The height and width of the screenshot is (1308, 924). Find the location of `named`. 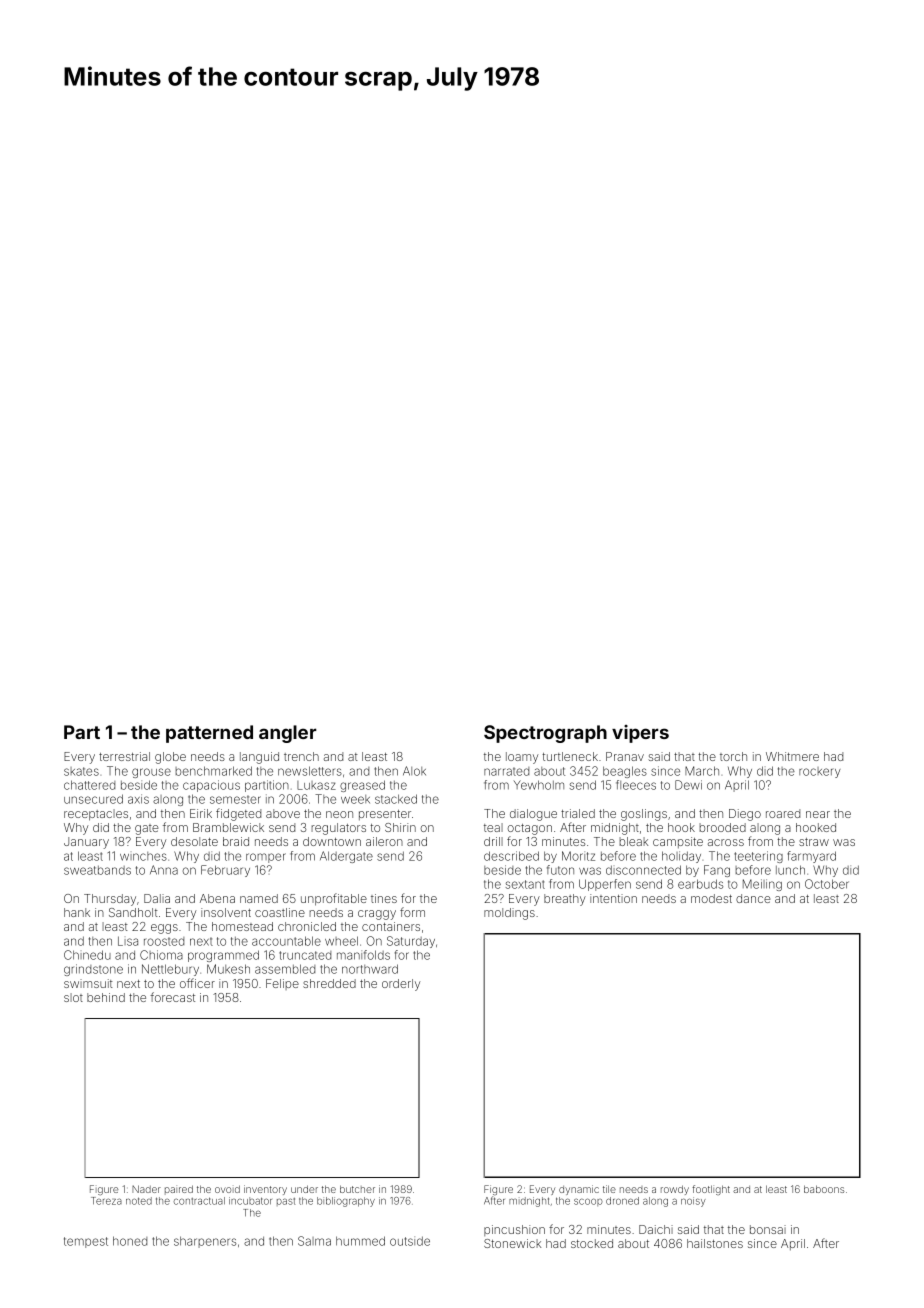

named is located at coordinates (259, 898).
